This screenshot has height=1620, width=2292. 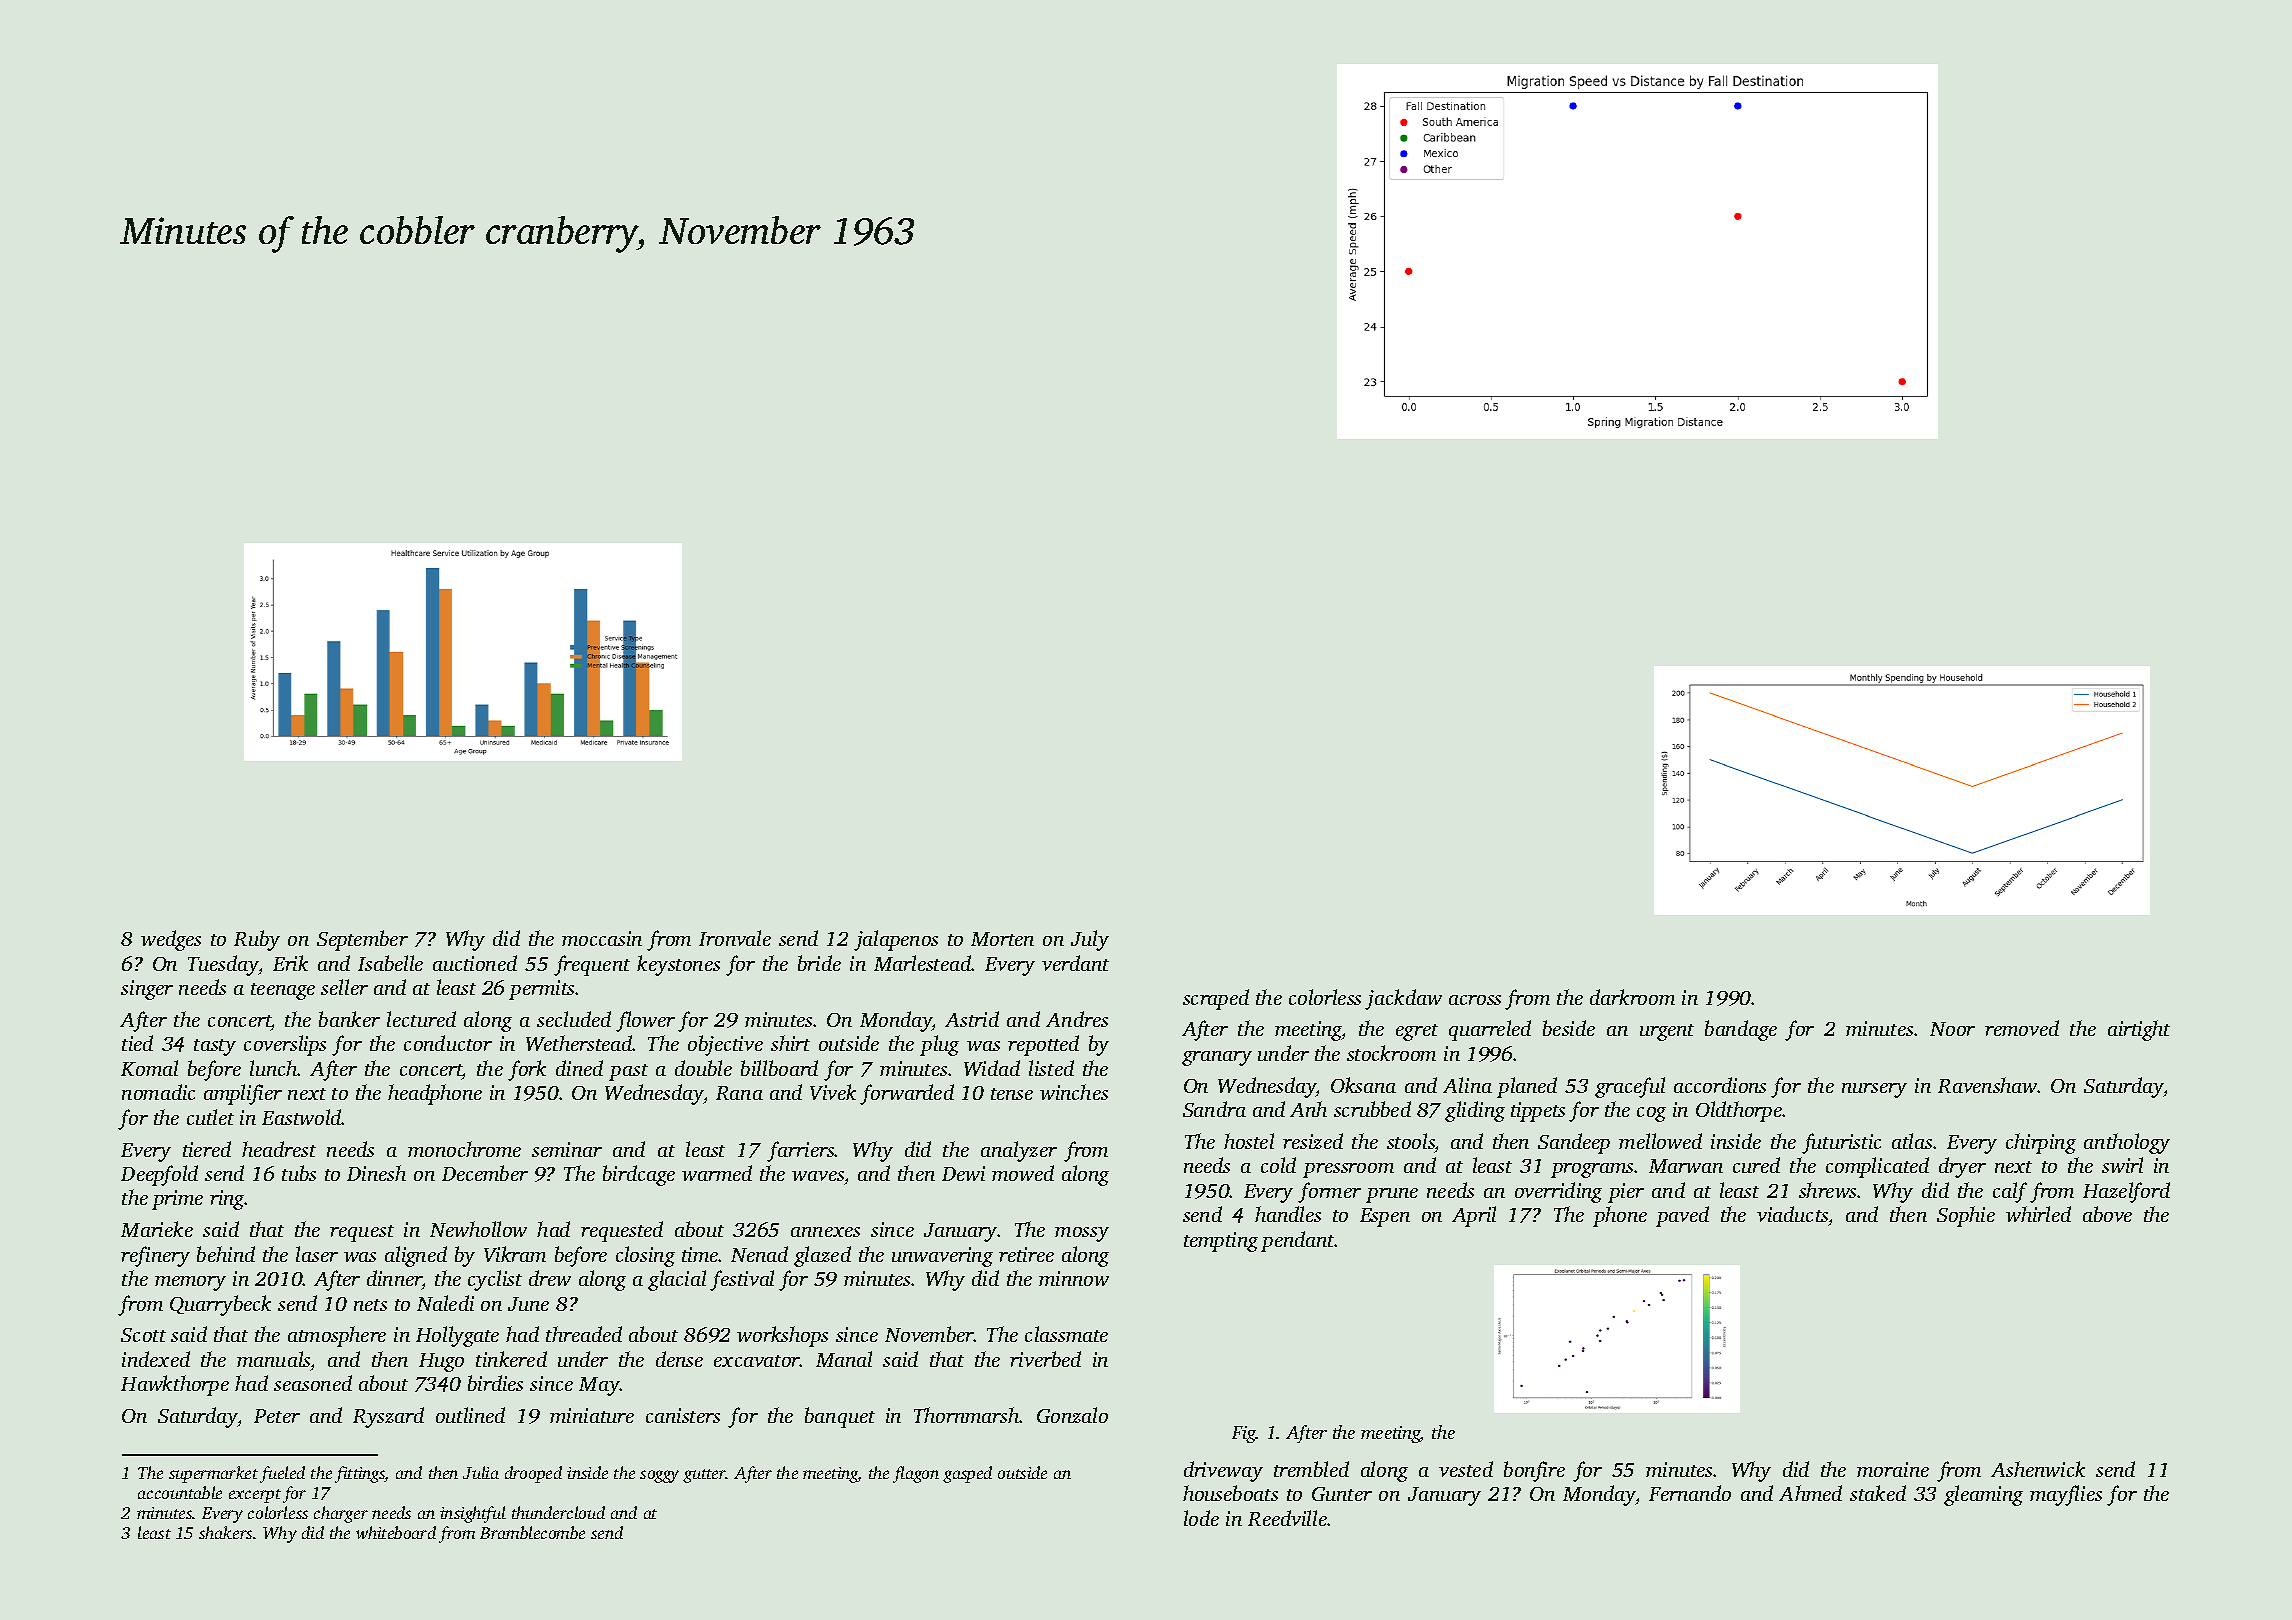 What do you see at coordinates (1075, 963) in the screenshot?
I see `verdant` at bounding box center [1075, 963].
